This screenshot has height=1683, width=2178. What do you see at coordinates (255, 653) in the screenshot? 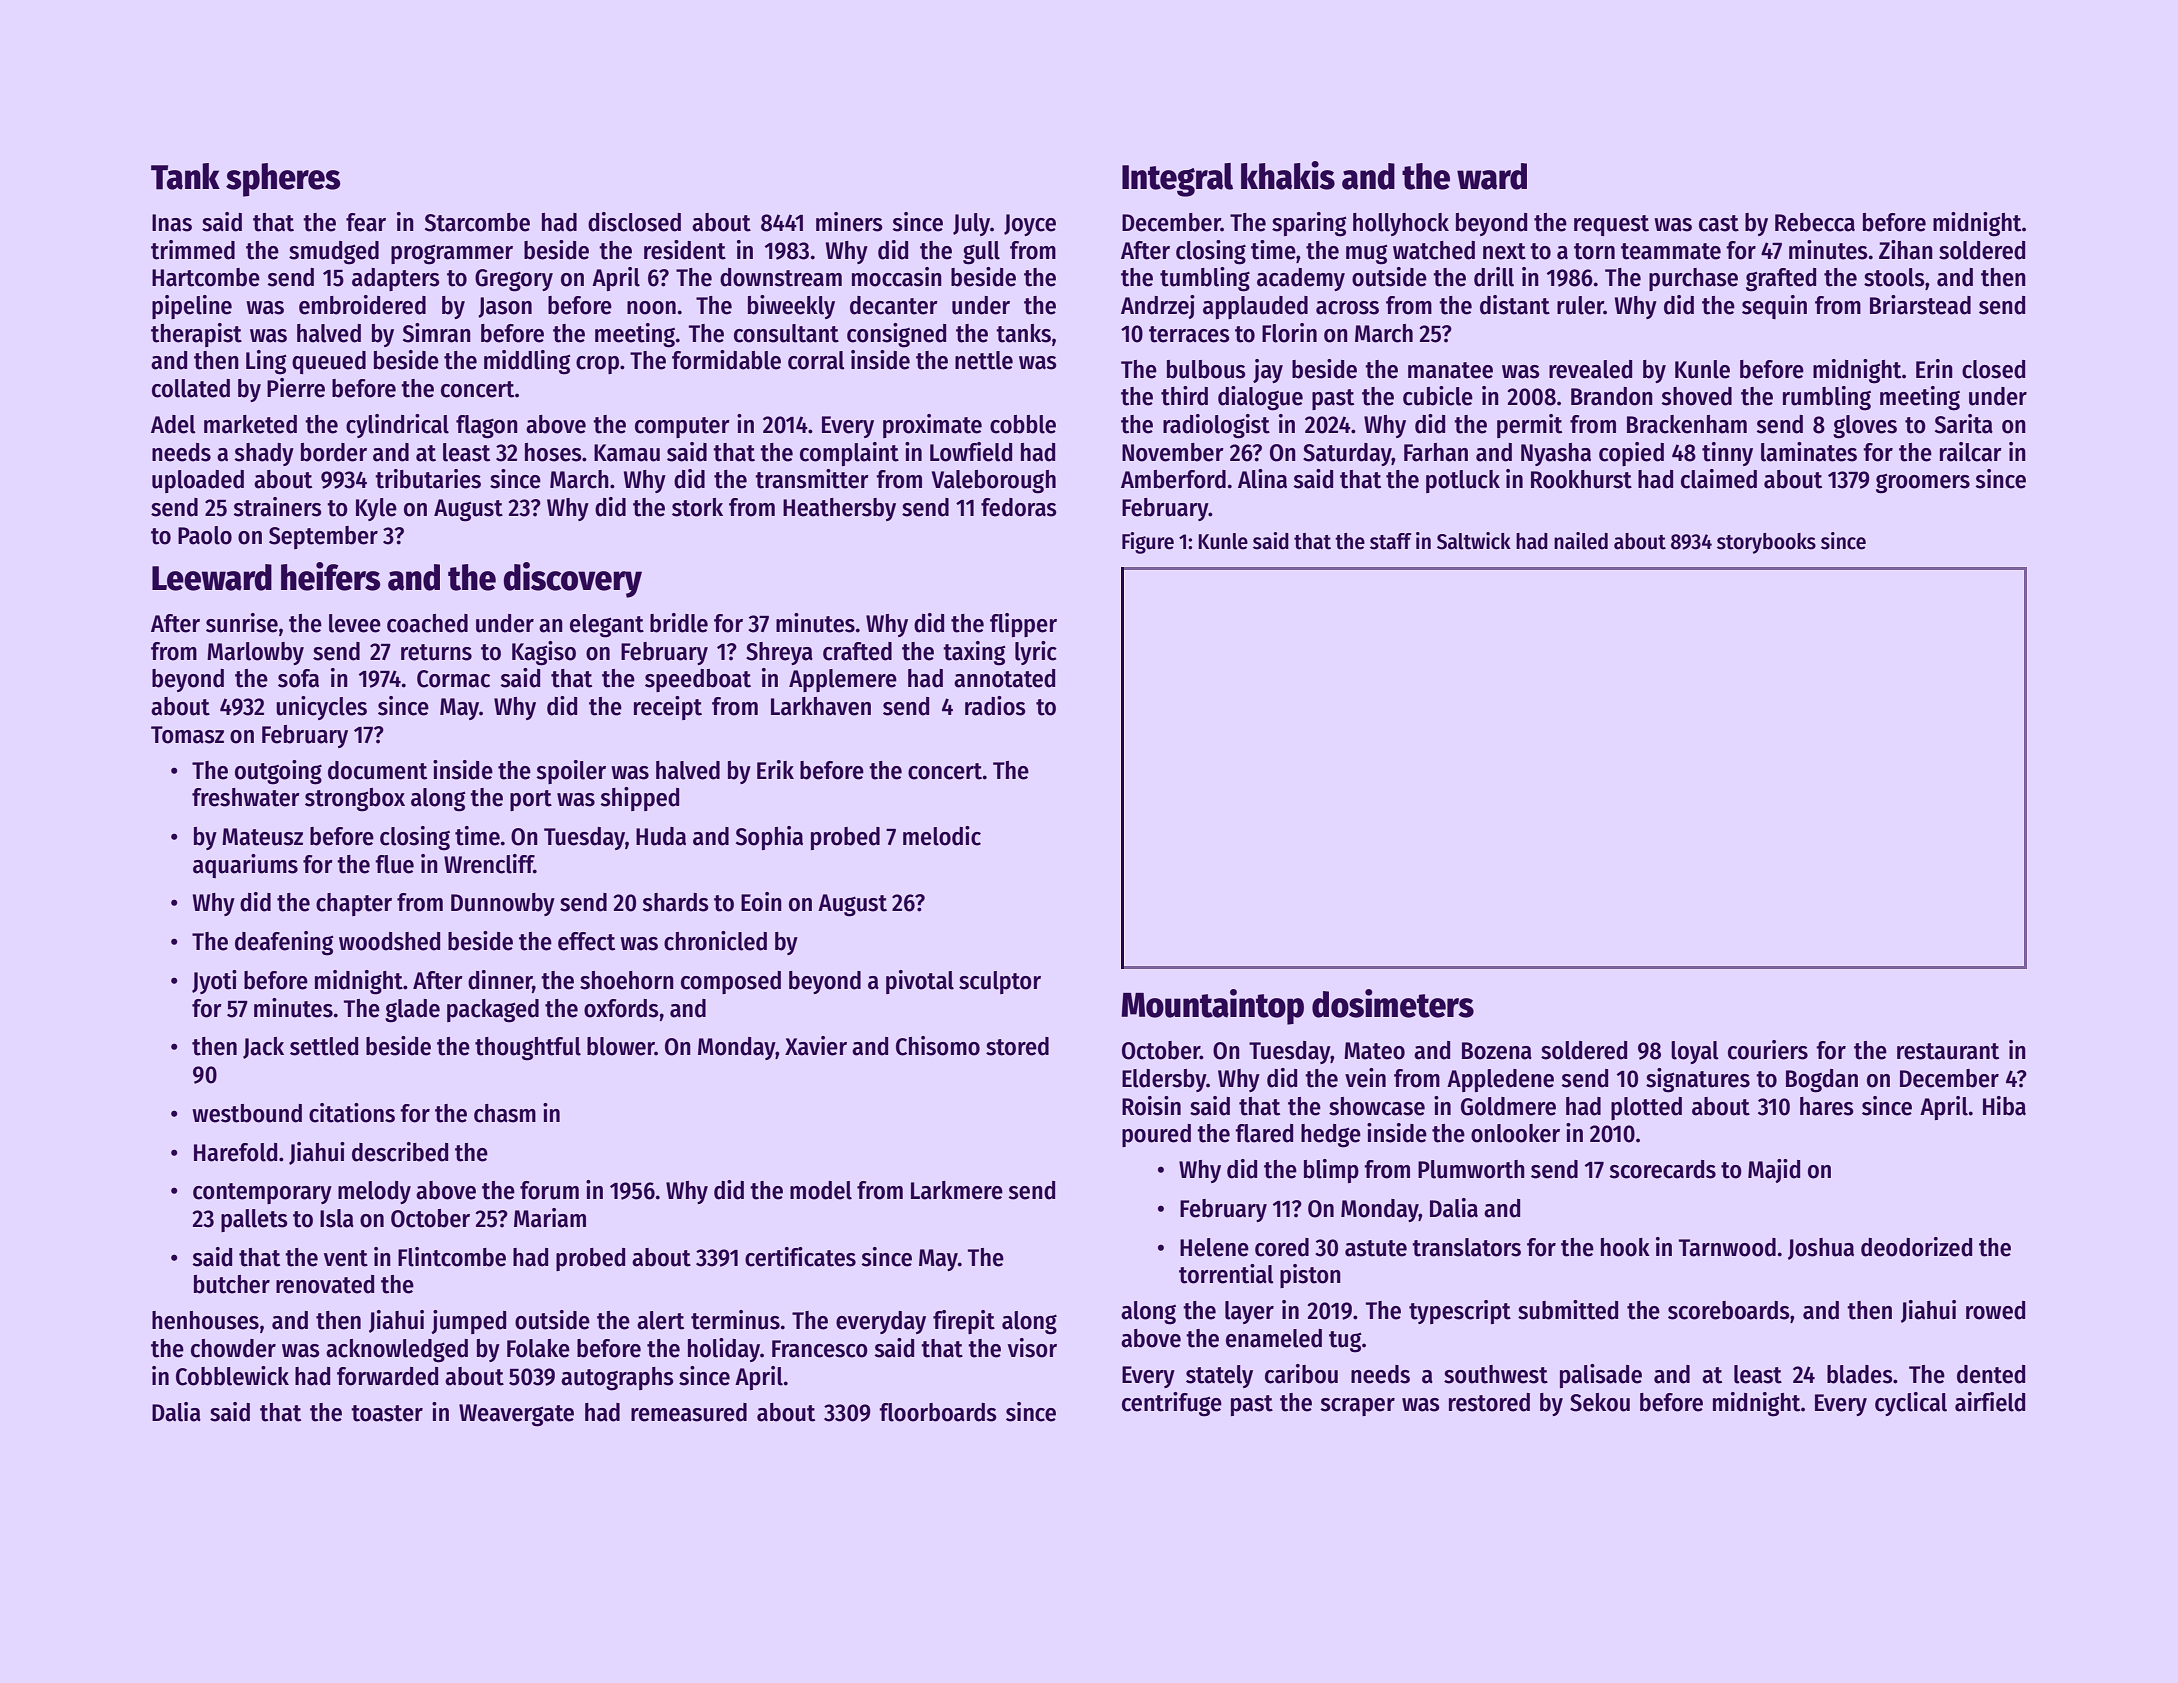
I see `Marlowby` at bounding box center [255, 653].
